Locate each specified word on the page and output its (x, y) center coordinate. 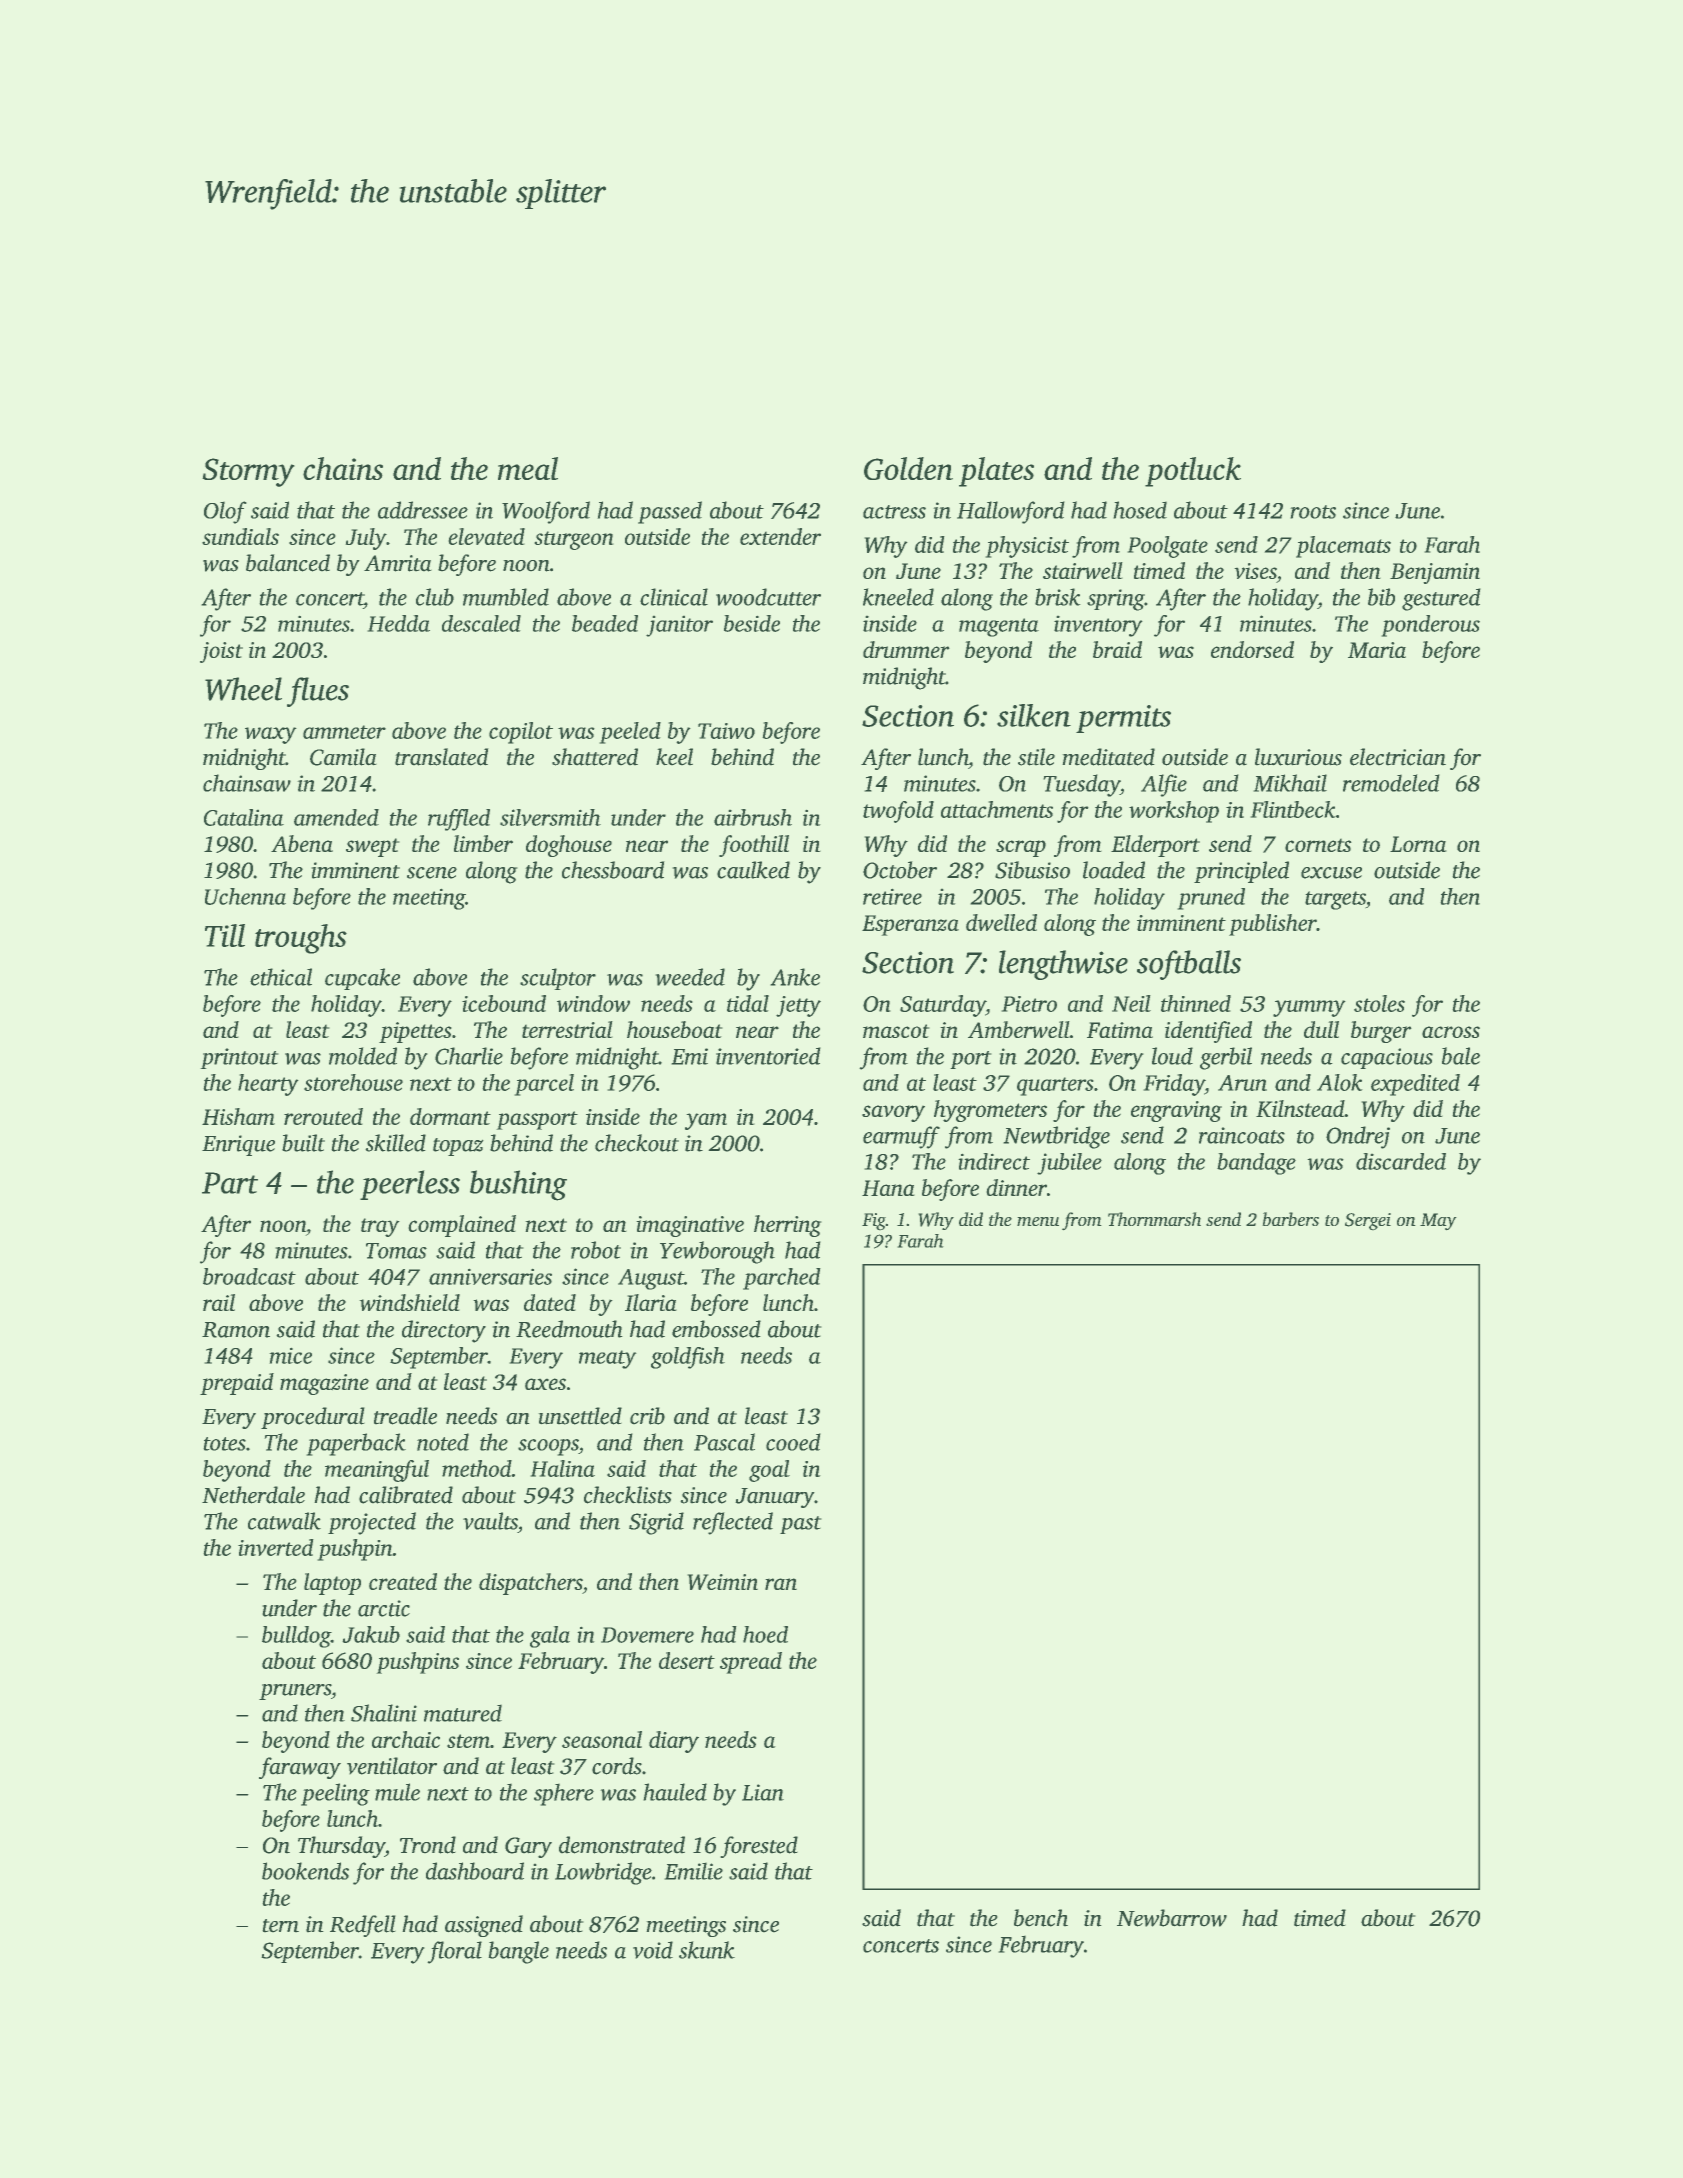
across (1451, 1032)
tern (281, 1925)
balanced (288, 563)
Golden (908, 468)
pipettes (415, 1032)
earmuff (901, 1137)
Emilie (694, 1871)
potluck (1193, 472)
